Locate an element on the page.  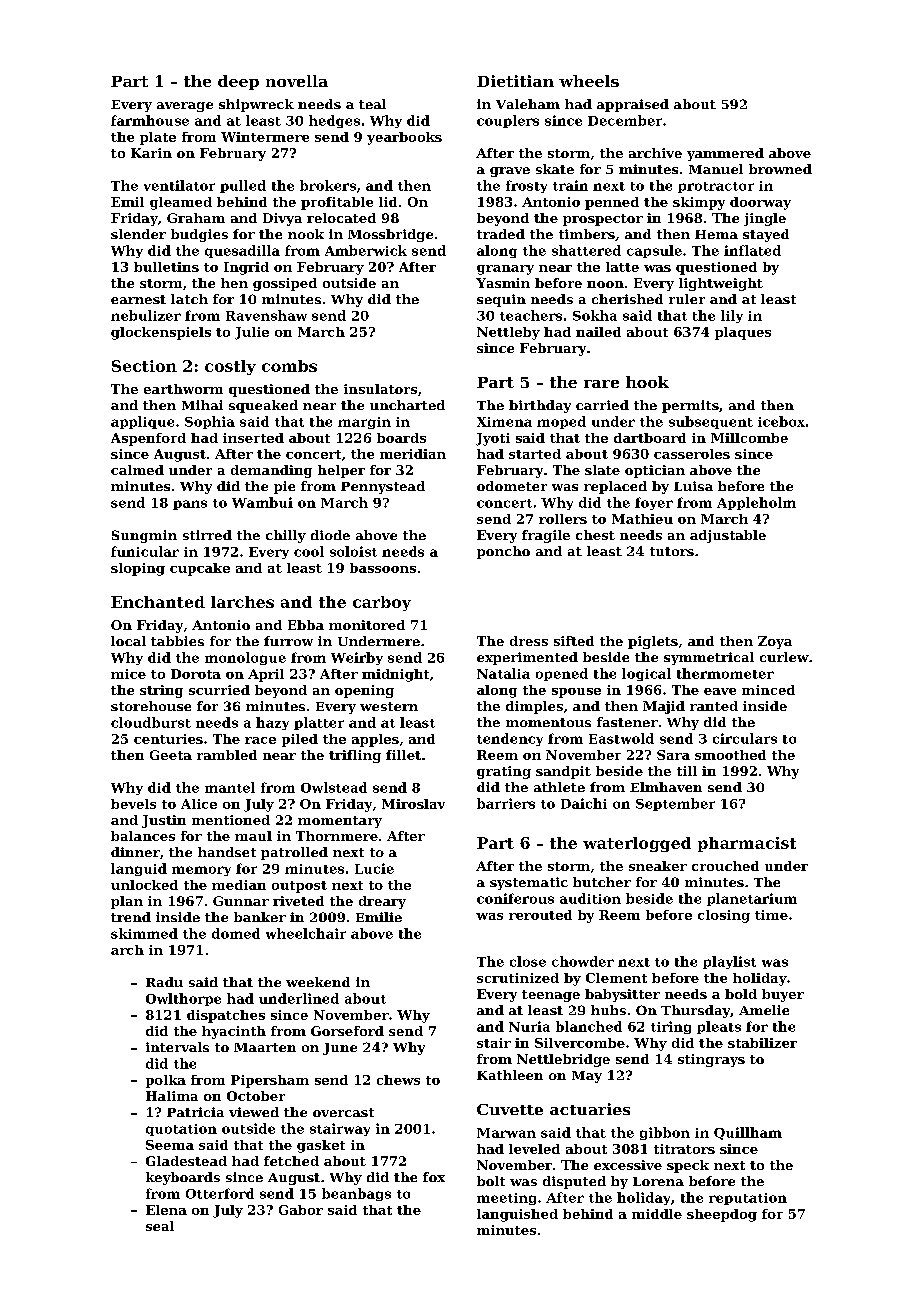
farmhouse is located at coordinates (150, 120).
